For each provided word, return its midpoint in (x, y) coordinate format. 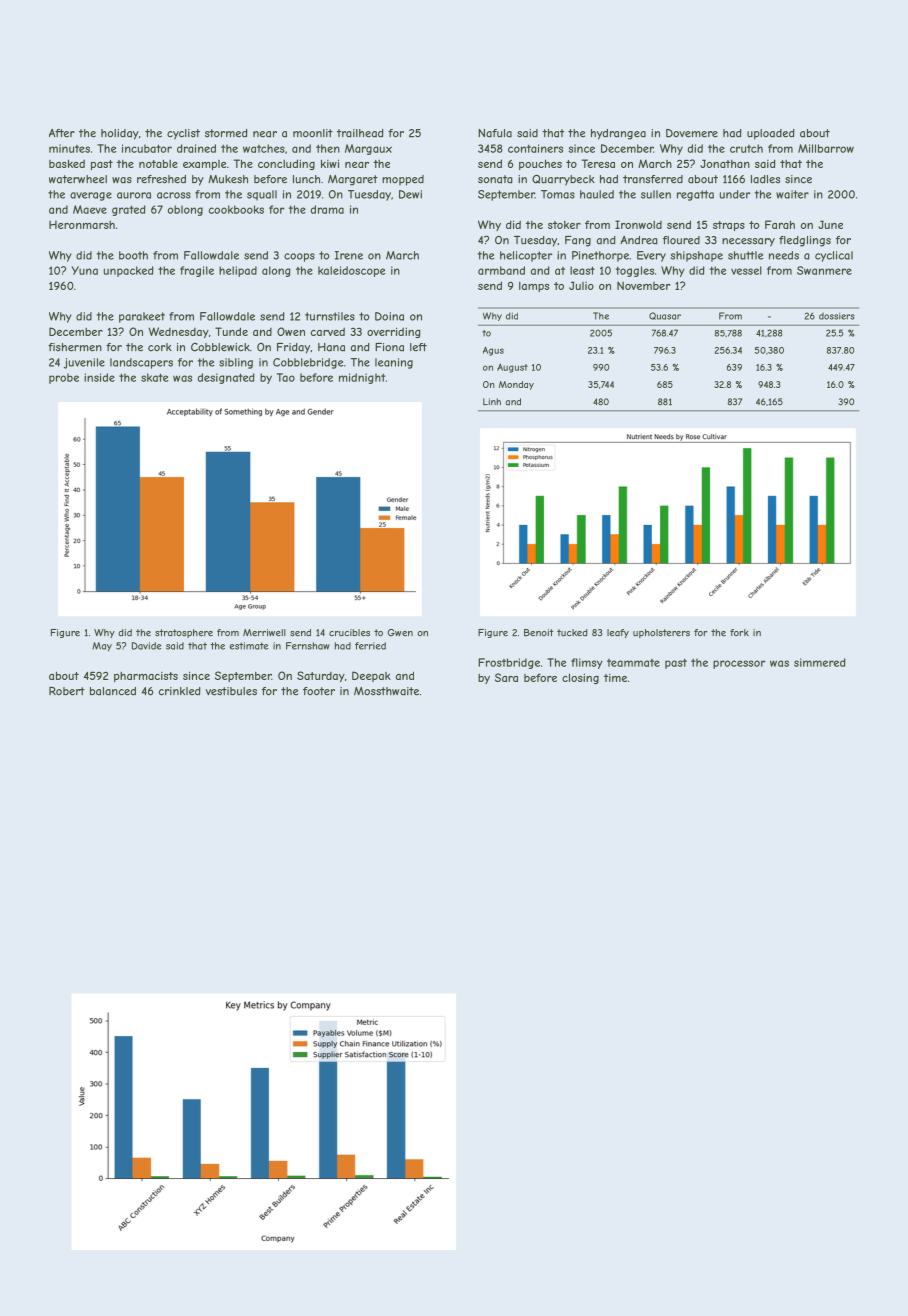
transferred (653, 179)
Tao (286, 377)
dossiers (837, 316)
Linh (492, 402)
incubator (147, 148)
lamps (534, 287)
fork (739, 632)
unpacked (128, 271)
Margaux (368, 149)
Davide (146, 646)
